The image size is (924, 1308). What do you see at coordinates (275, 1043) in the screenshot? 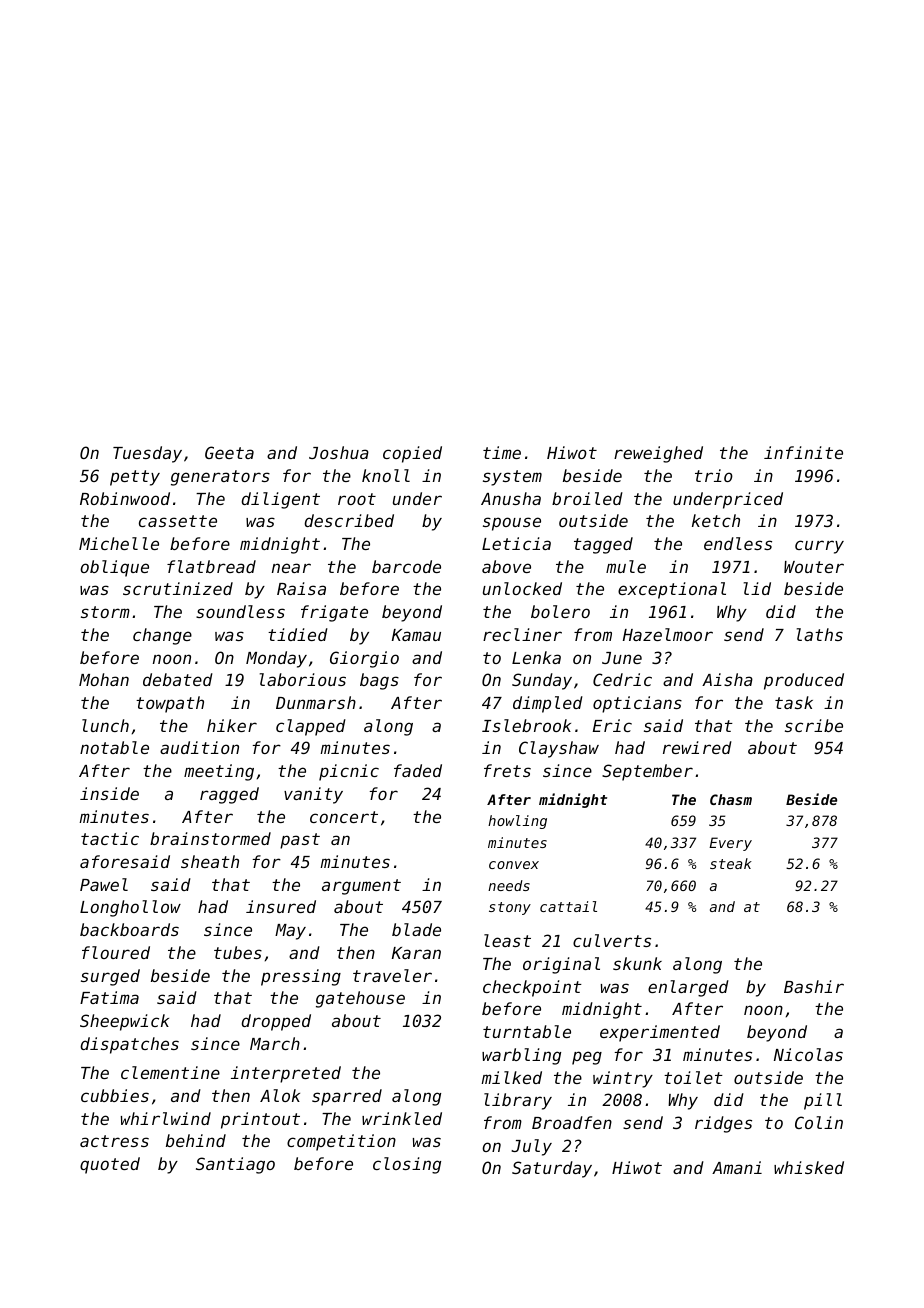
I see `March` at bounding box center [275, 1043].
